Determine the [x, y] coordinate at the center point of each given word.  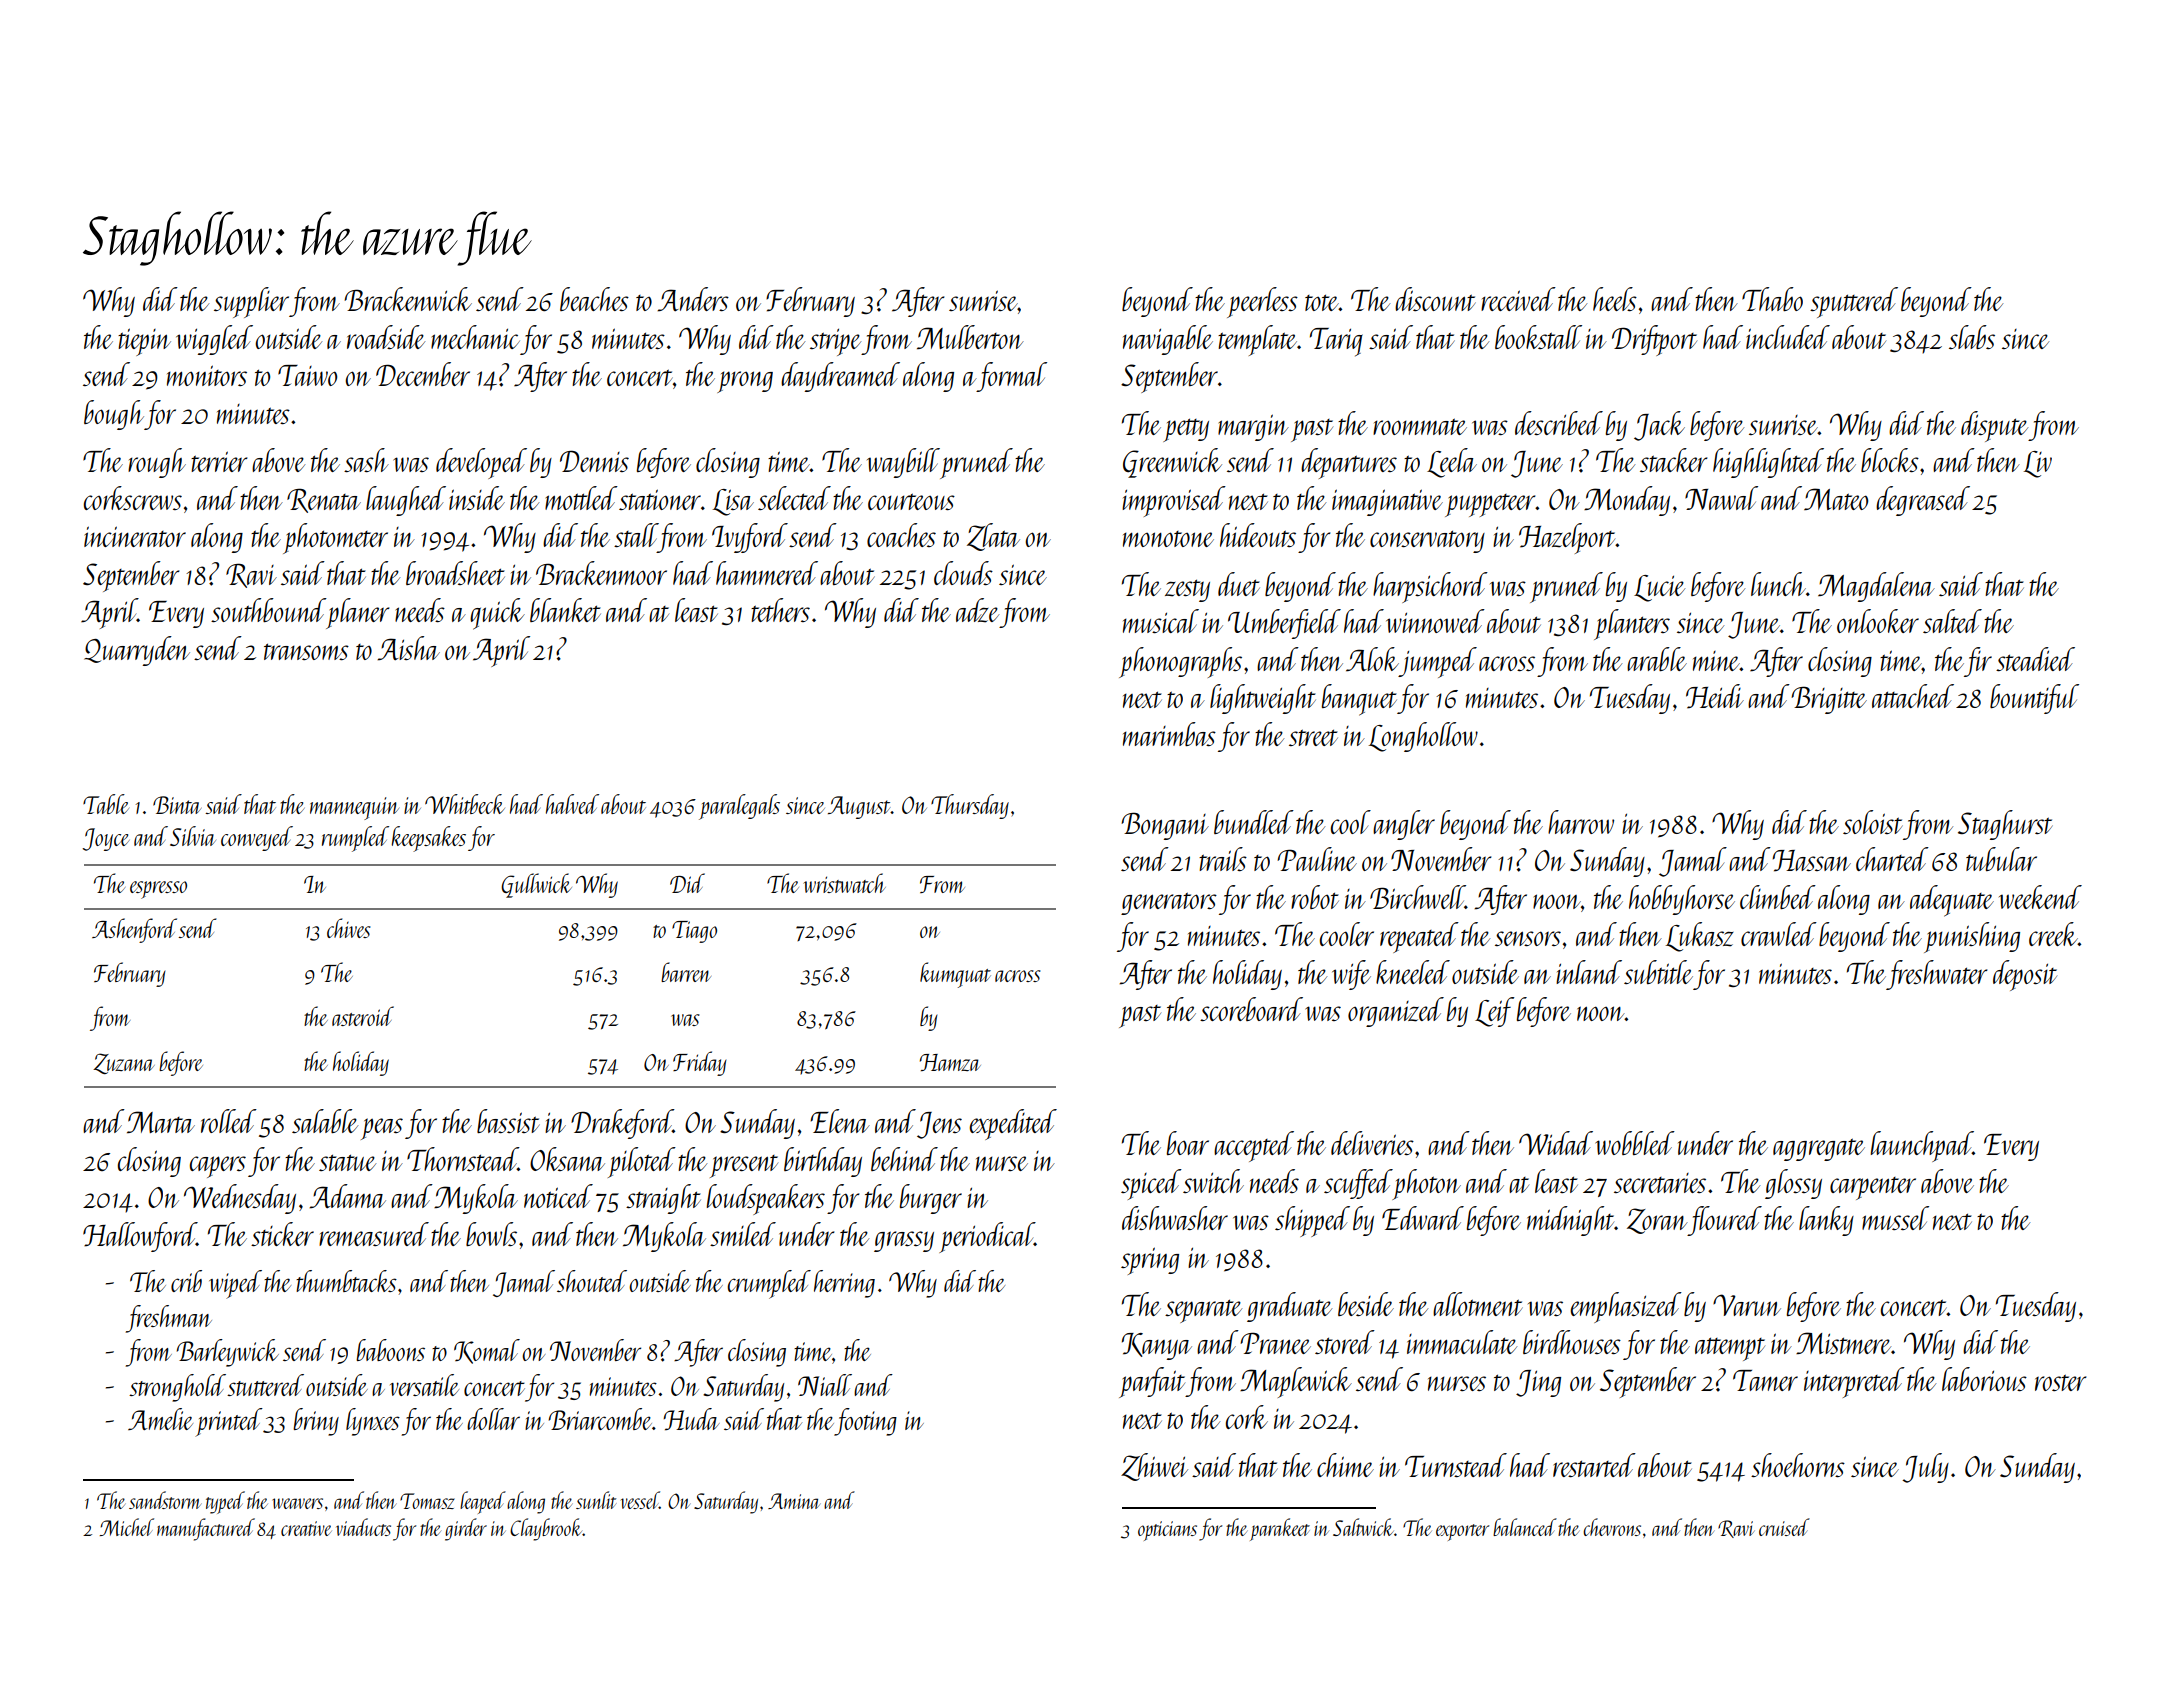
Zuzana [124, 1063]
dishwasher [1175, 1218]
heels [1615, 299]
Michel [127, 1527]
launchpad [1922, 1146]
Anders [693, 299]
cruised [1784, 1527]
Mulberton [970, 337]
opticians [1167, 1531]
